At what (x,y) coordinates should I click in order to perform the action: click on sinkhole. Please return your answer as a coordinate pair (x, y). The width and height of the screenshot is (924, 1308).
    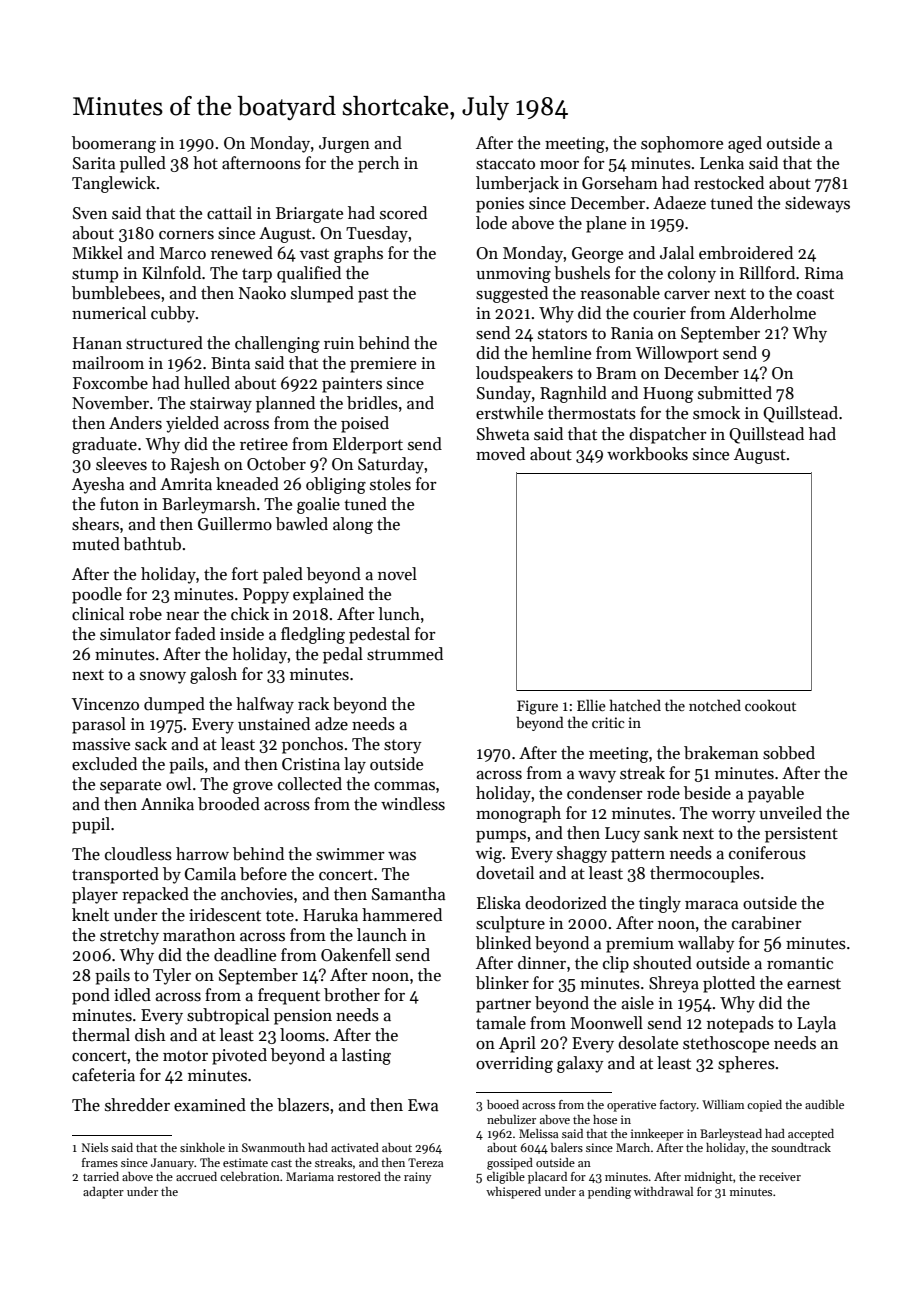
    Looking at the image, I should click on (202, 1147).
